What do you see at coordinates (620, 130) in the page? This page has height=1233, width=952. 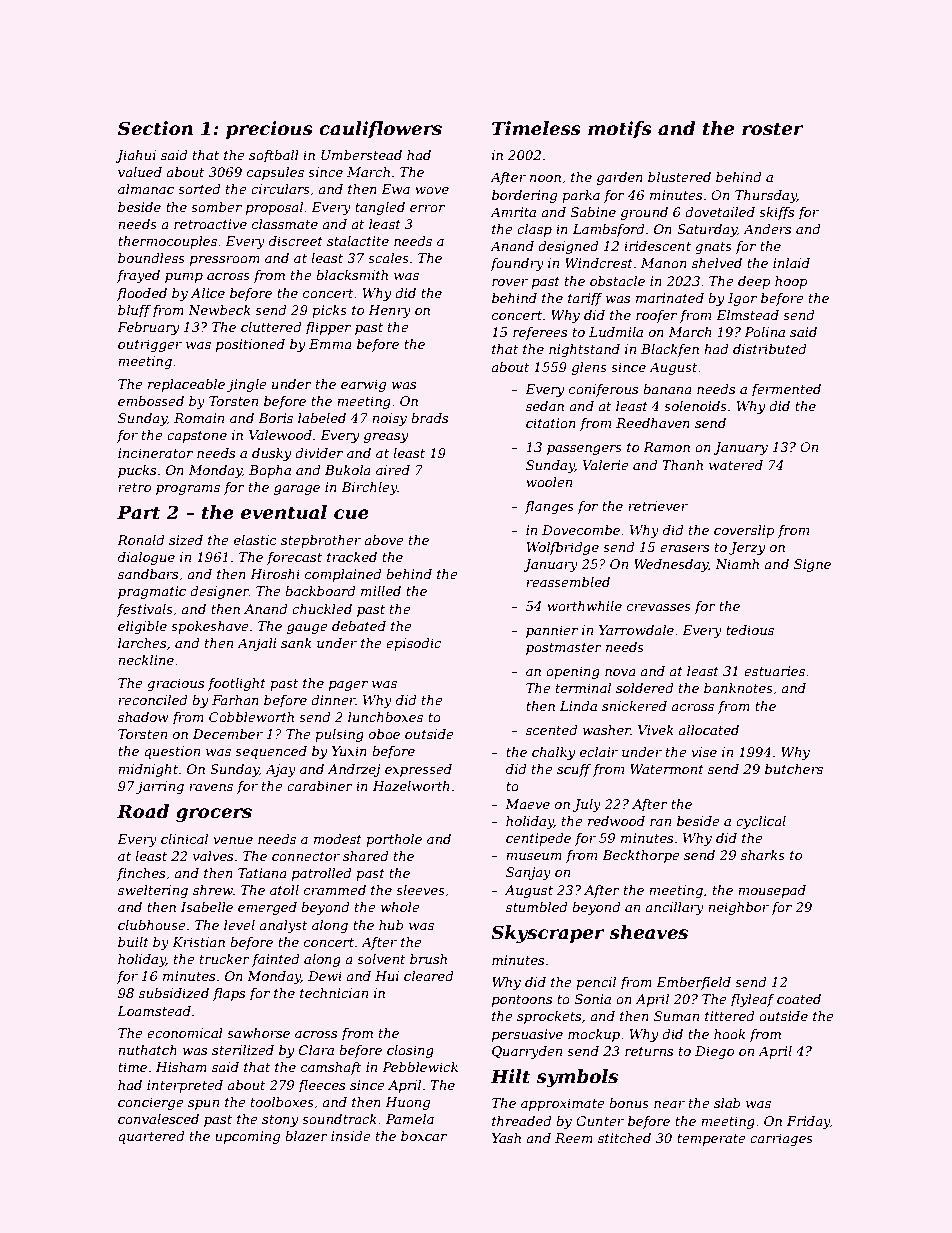 I see `motifs` at bounding box center [620, 130].
